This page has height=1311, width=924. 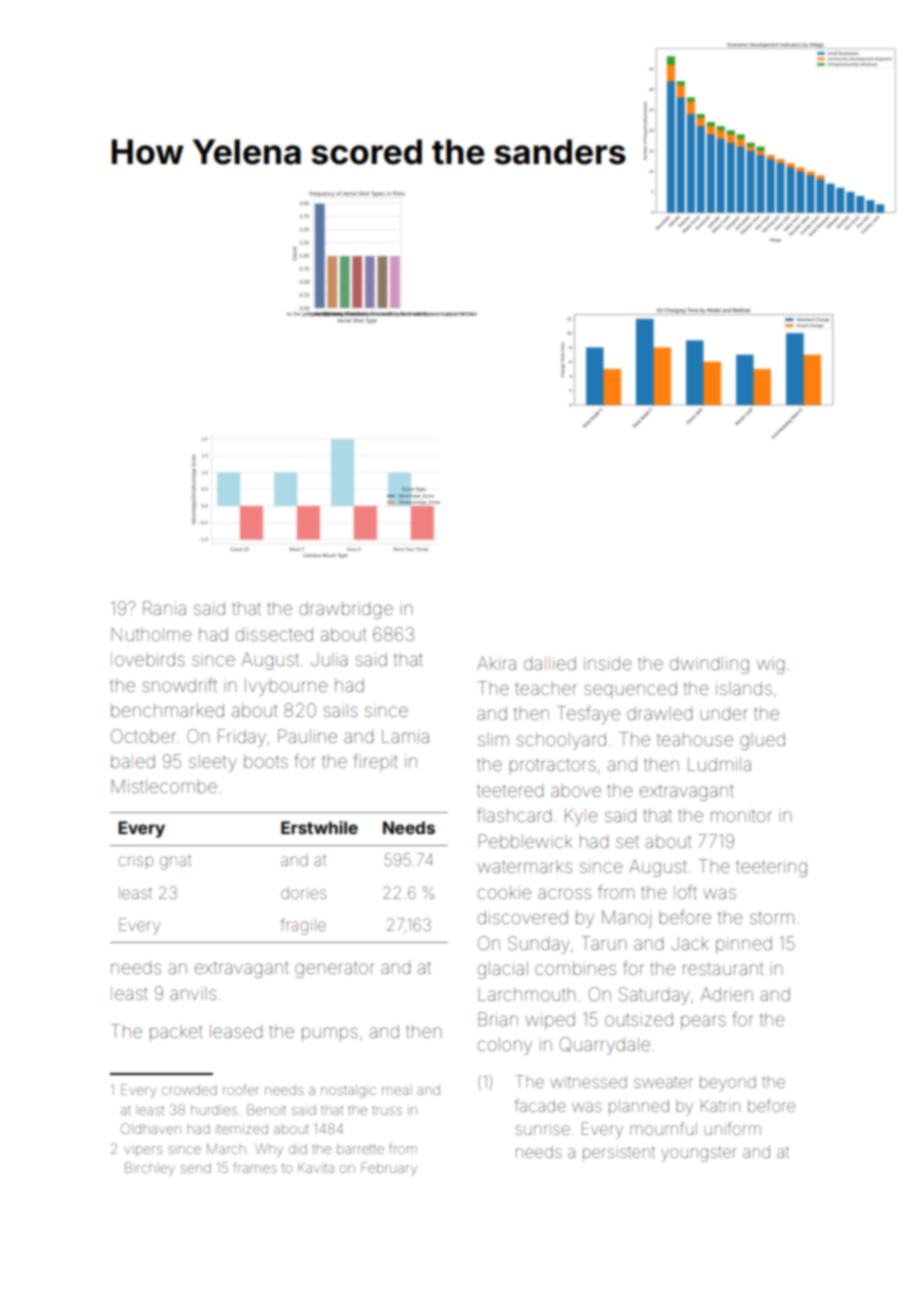 What do you see at coordinates (496, 663) in the page?
I see `Akira` at bounding box center [496, 663].
